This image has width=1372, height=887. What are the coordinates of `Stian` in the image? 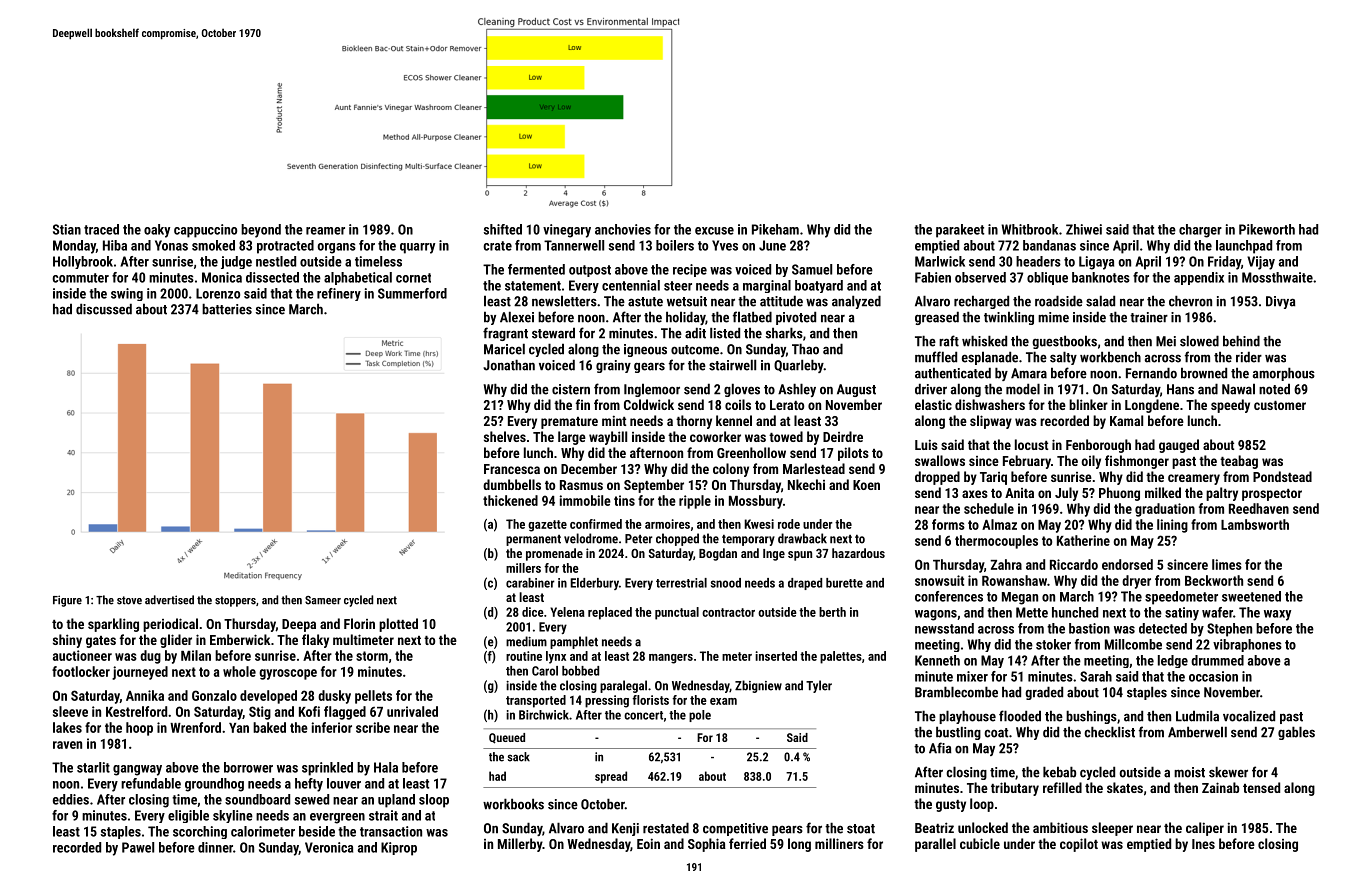 It's located at (67, 229).
